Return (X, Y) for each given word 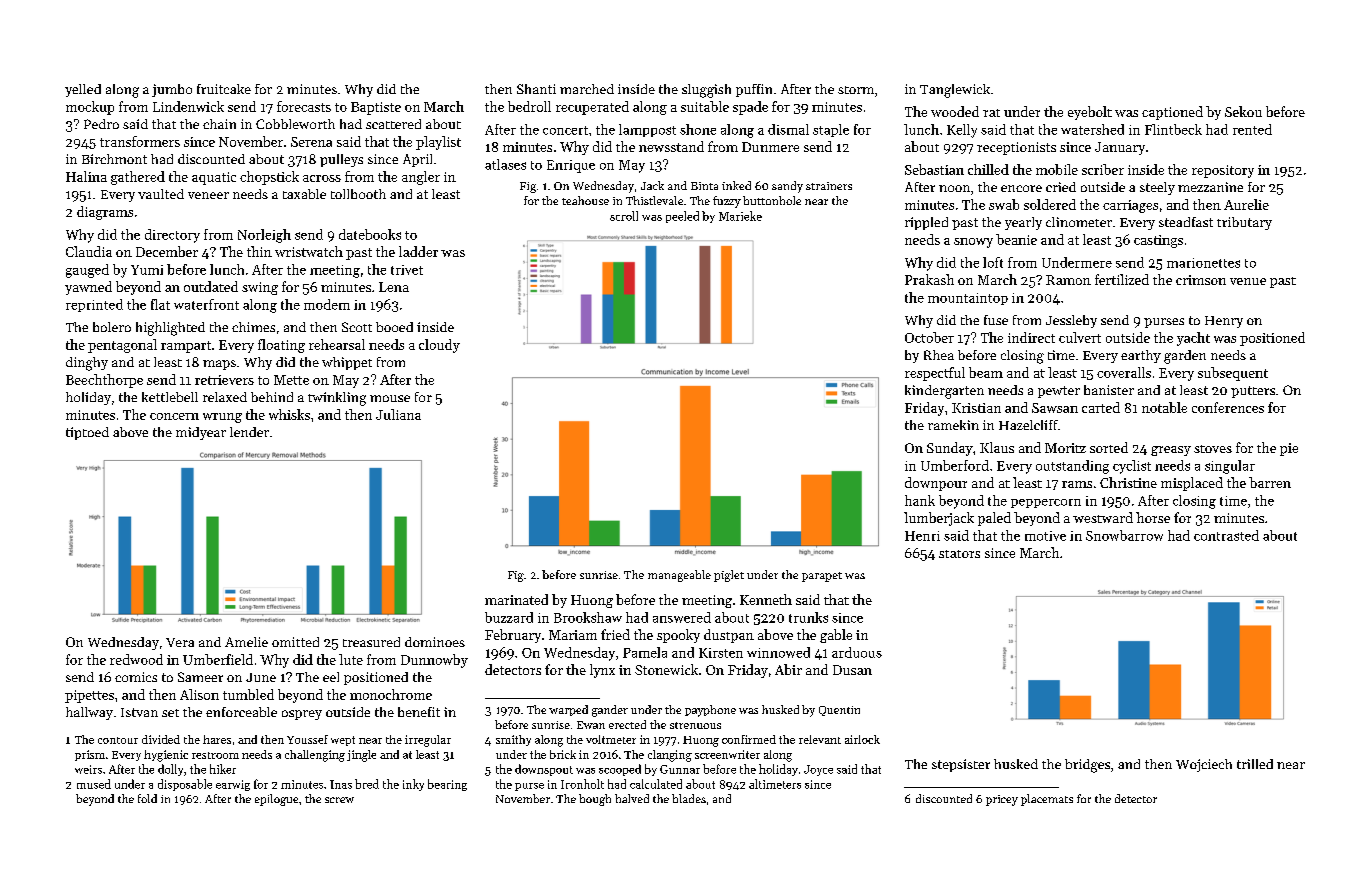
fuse (996, 320)
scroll (624, 216)
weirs (88, 769)
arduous (857, 652)
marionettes (1203, 263)
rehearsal (337, 344)
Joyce (818, 770)
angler (421, 178)
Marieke (740, 216)
